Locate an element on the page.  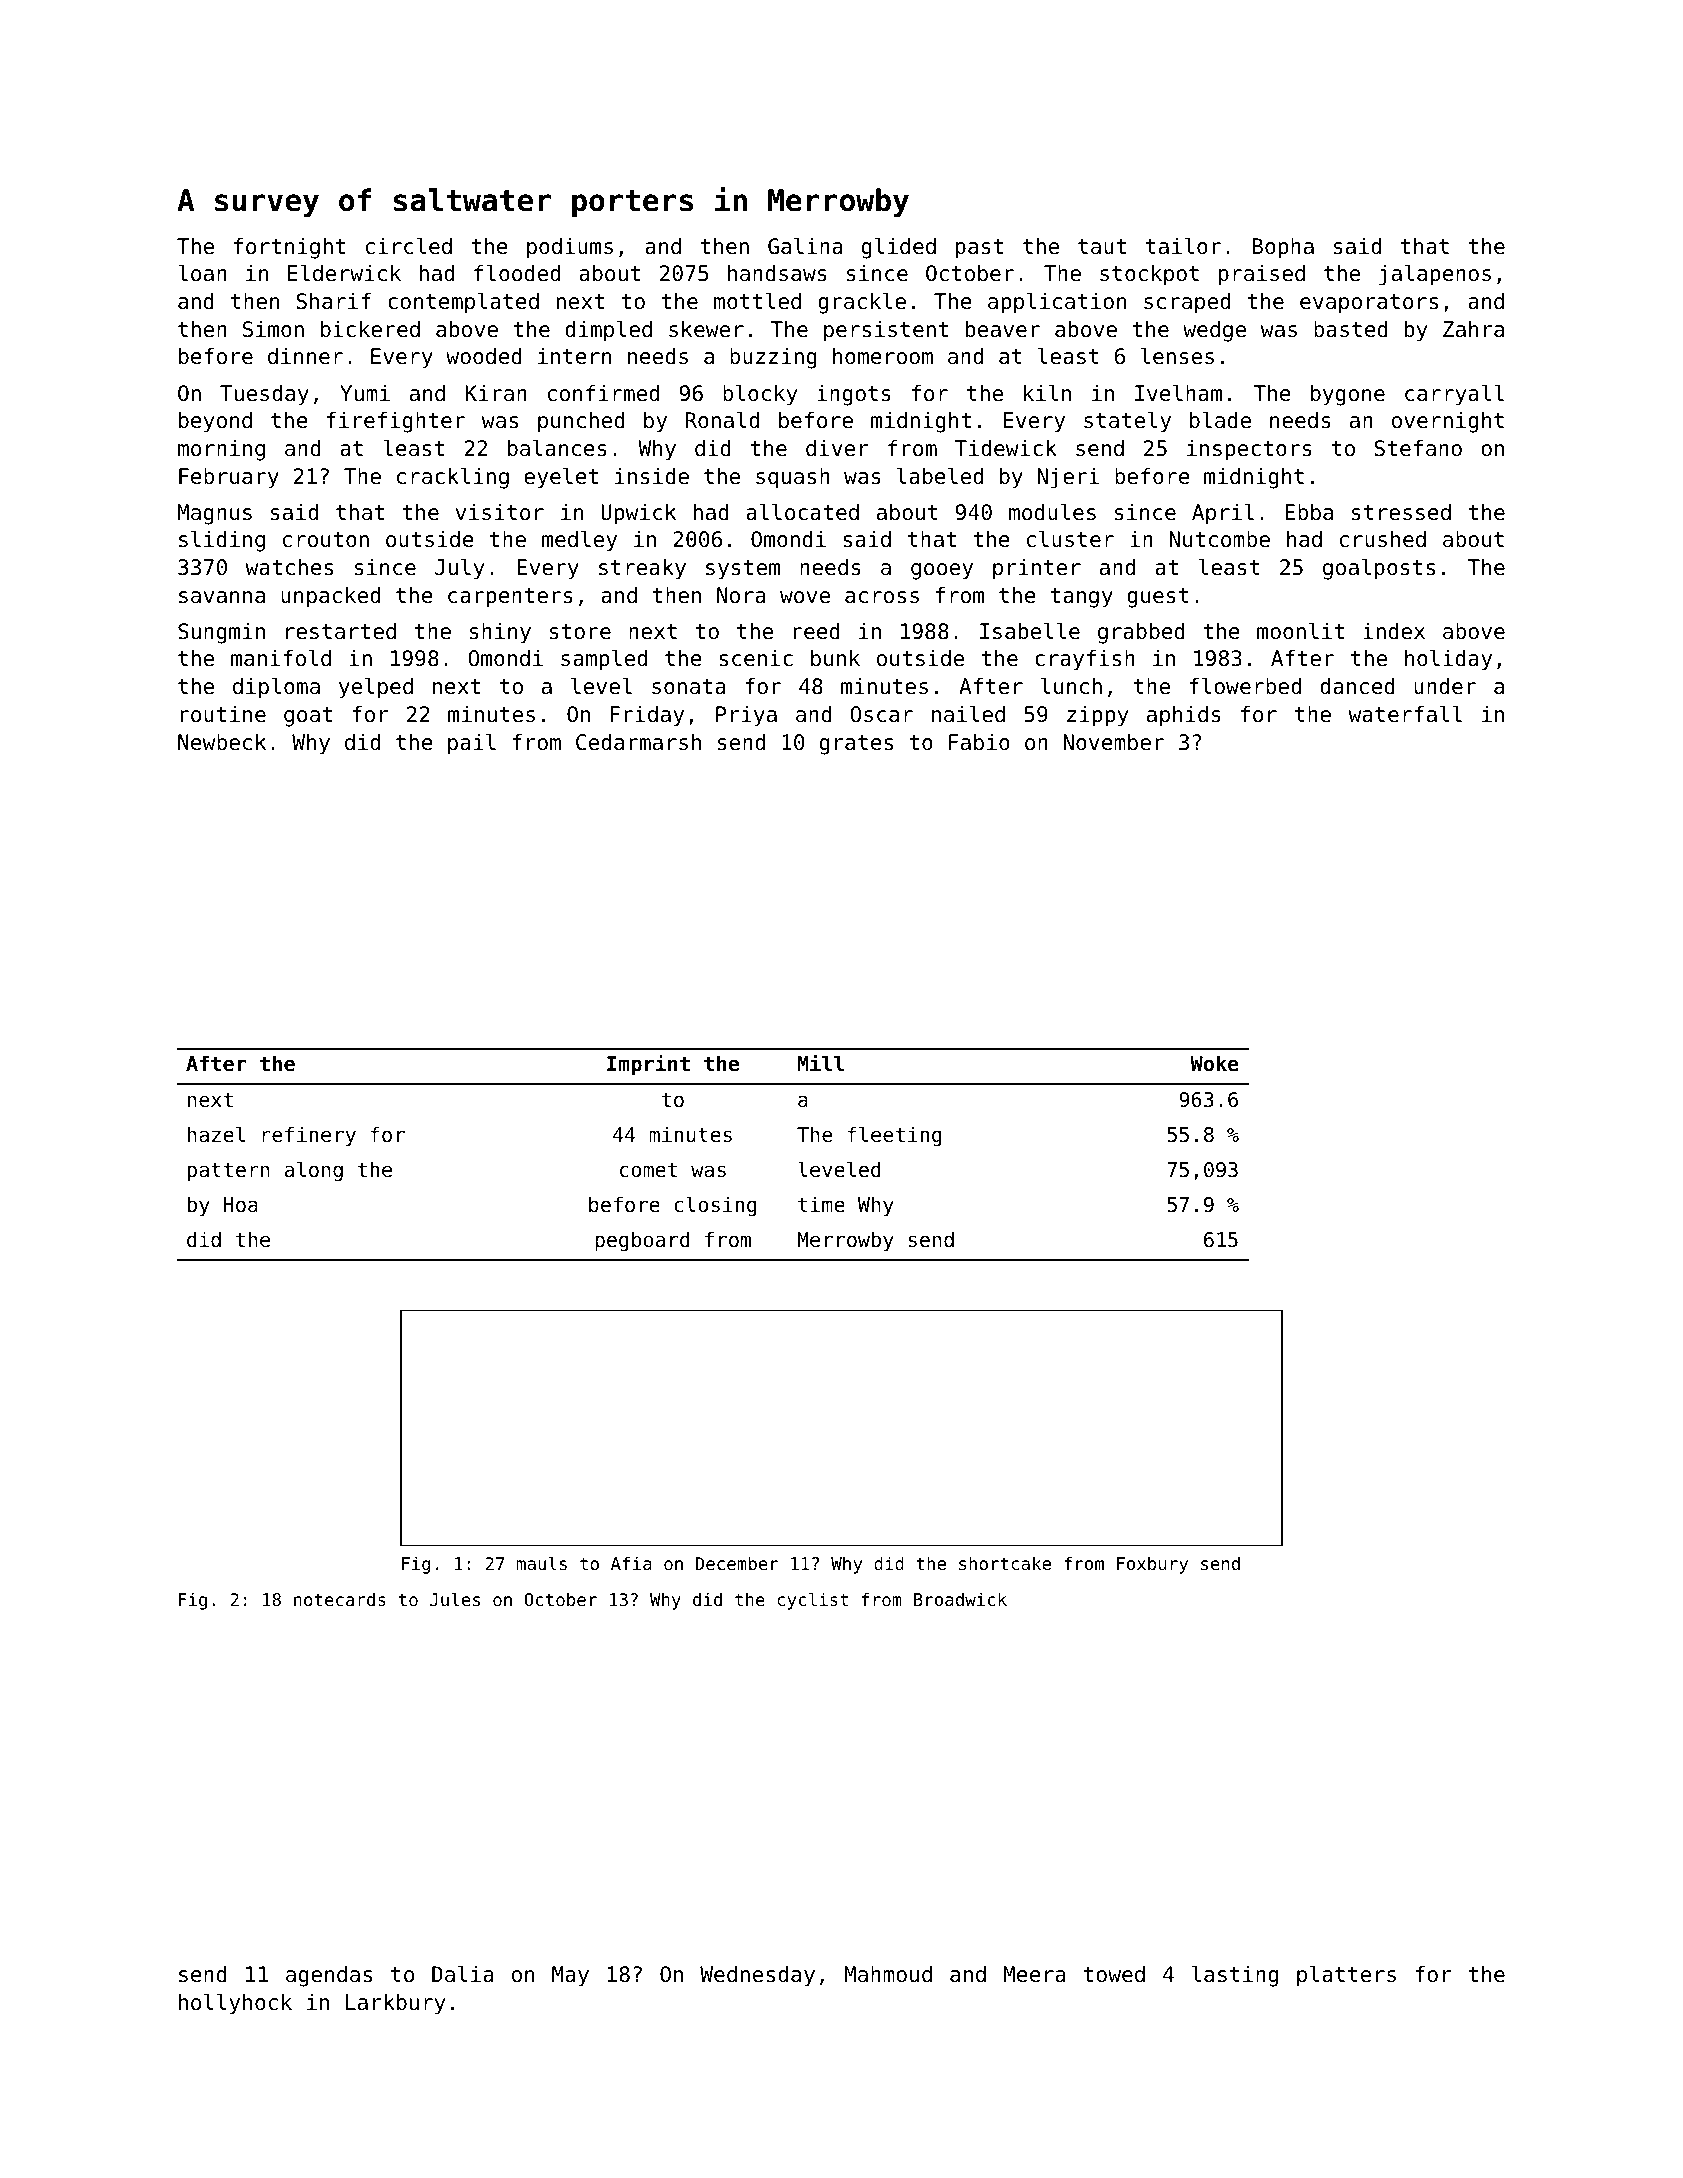
along is located at coordinates (314, 1171).
